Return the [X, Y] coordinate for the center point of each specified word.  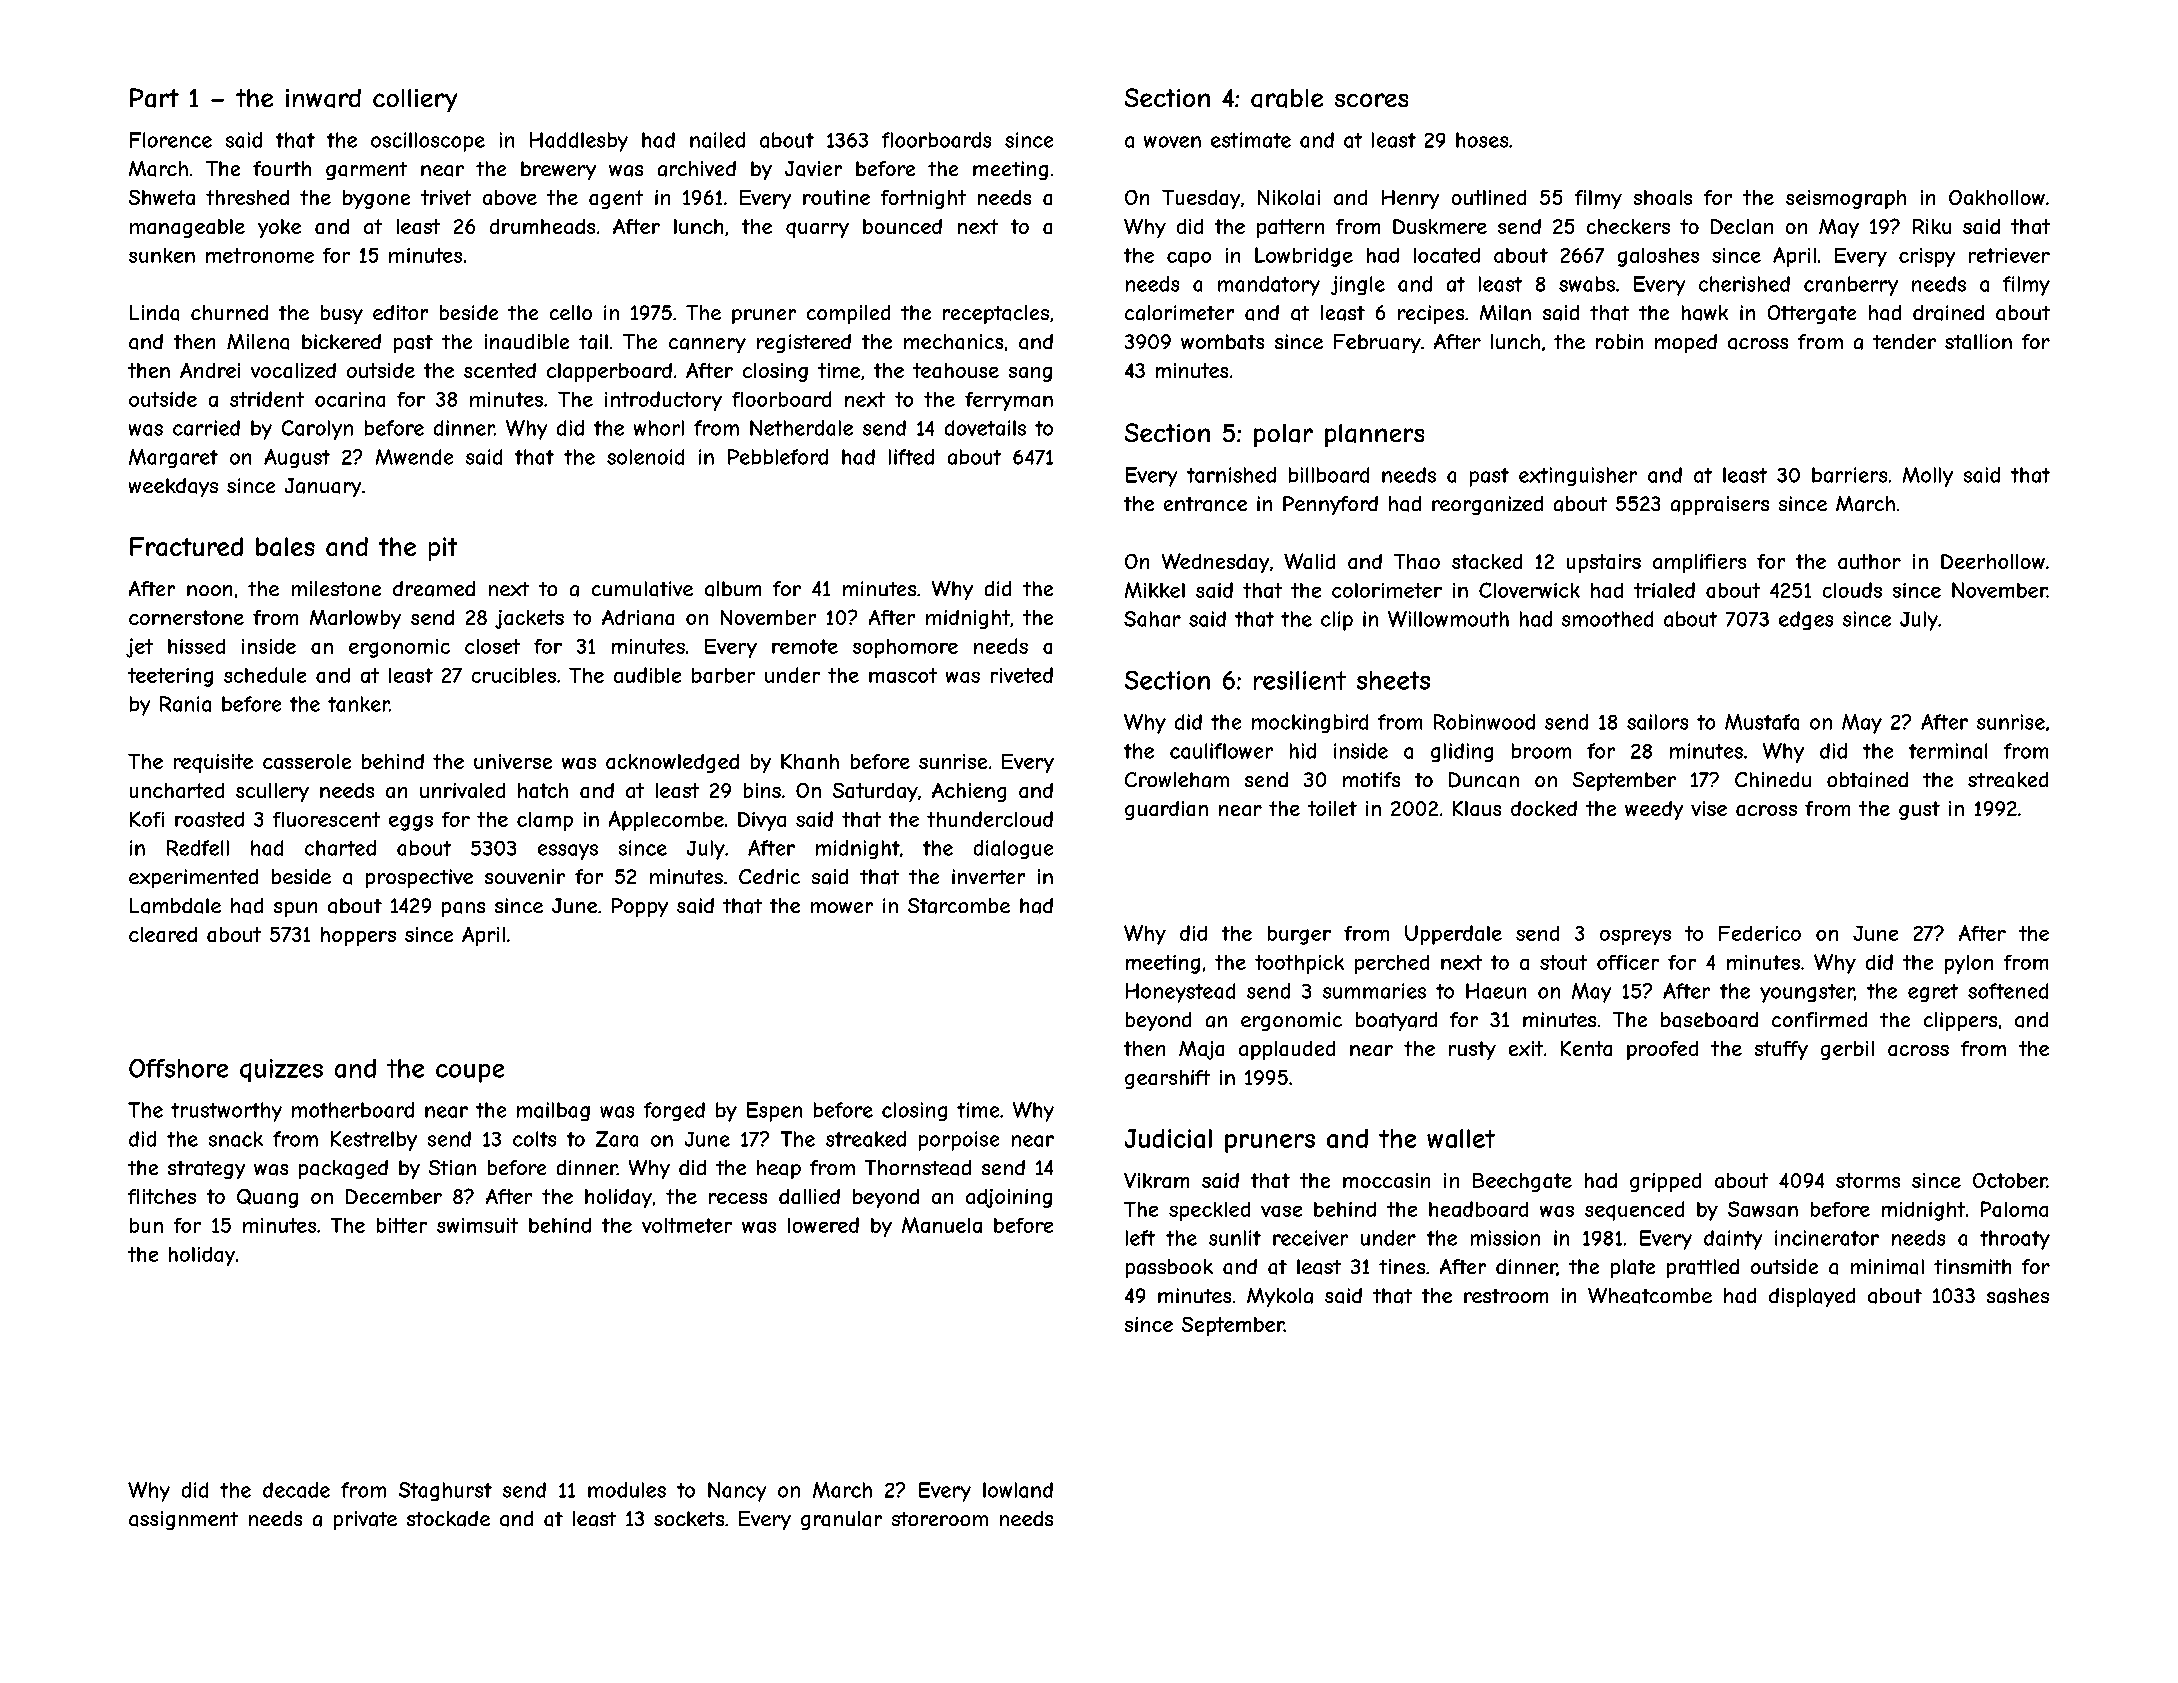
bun [146, 1225]
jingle [1358, 285]
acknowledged [672, 763]
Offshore [178, 1068]
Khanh [810, 761]
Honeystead [1180, 993]
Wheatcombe [1650, 1296]
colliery [415, 100]
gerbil [1847, 1050]
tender [1904, 341]
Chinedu [1773, 779]
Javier [813, 169]
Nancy [737, 1492]
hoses [1482, 140]
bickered [341, 341]
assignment [183, 1520]
